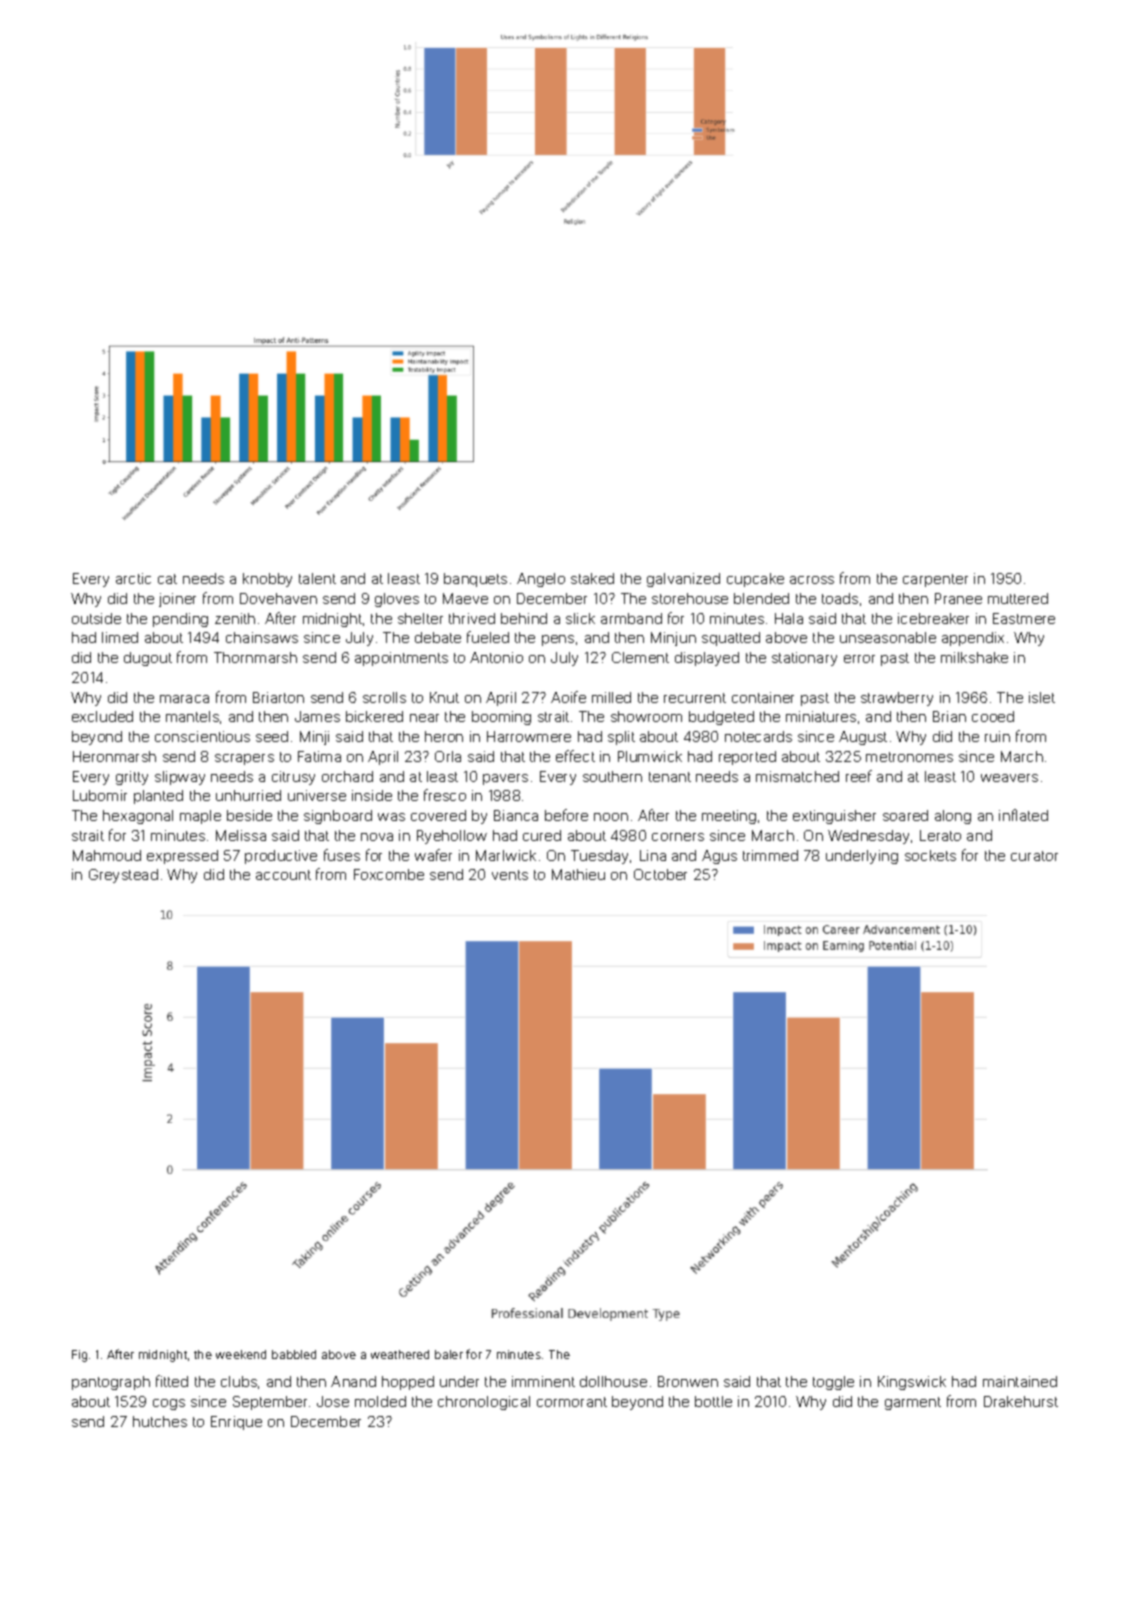  Describe the element at coordinates (1034, 856) in the screenshot. I see `curator` at that location.
